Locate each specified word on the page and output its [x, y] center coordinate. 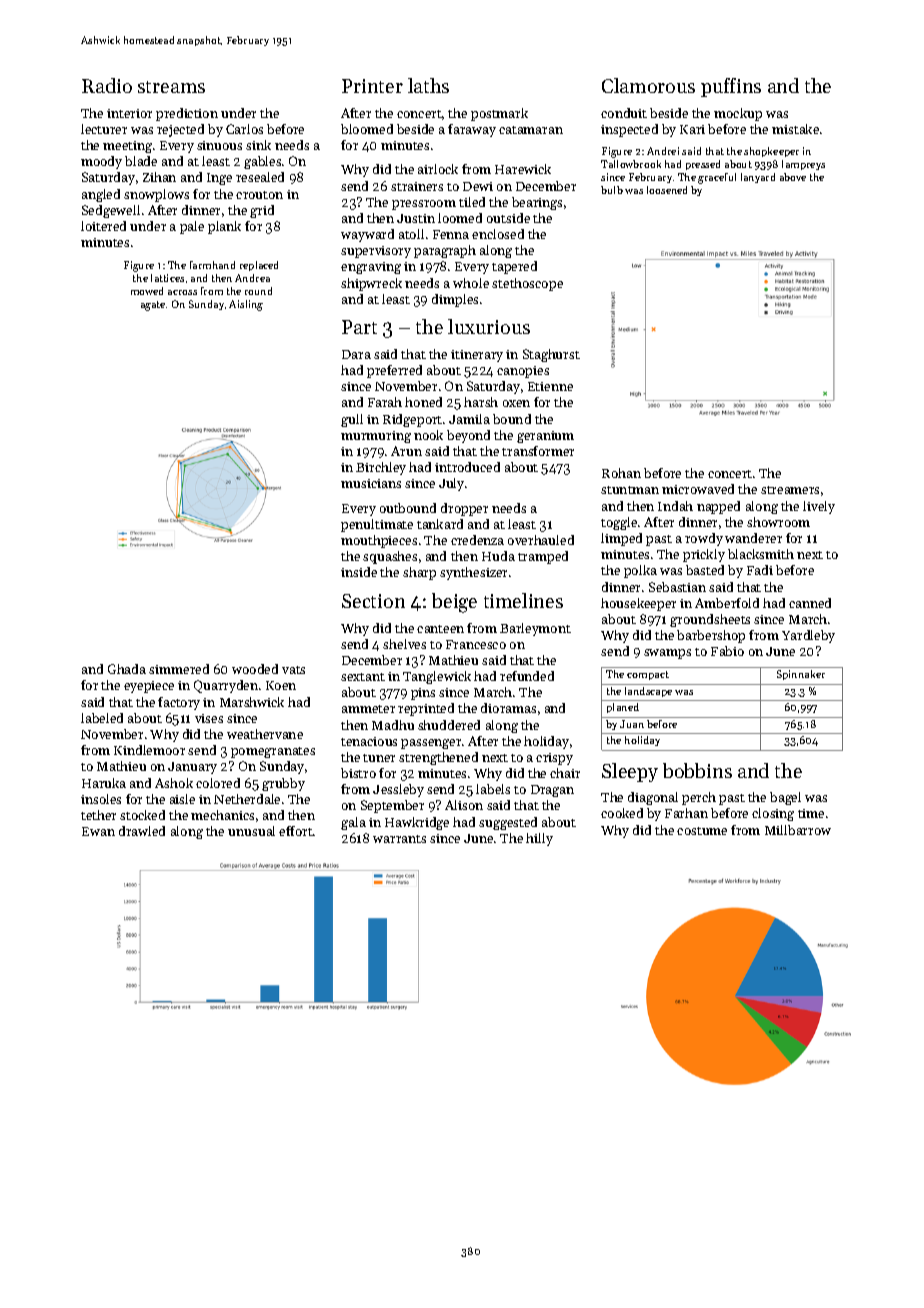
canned [810, 603]
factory [179, 703]
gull [352, 420]
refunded [527, 676]
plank [224, 227]
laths [428, 85]
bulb [612, 190]
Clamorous [648, 85]
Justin [416, 218]
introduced [467, 467]
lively [819, 507]
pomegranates [273, 752]
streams [171, 87]
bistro [358, 773]
